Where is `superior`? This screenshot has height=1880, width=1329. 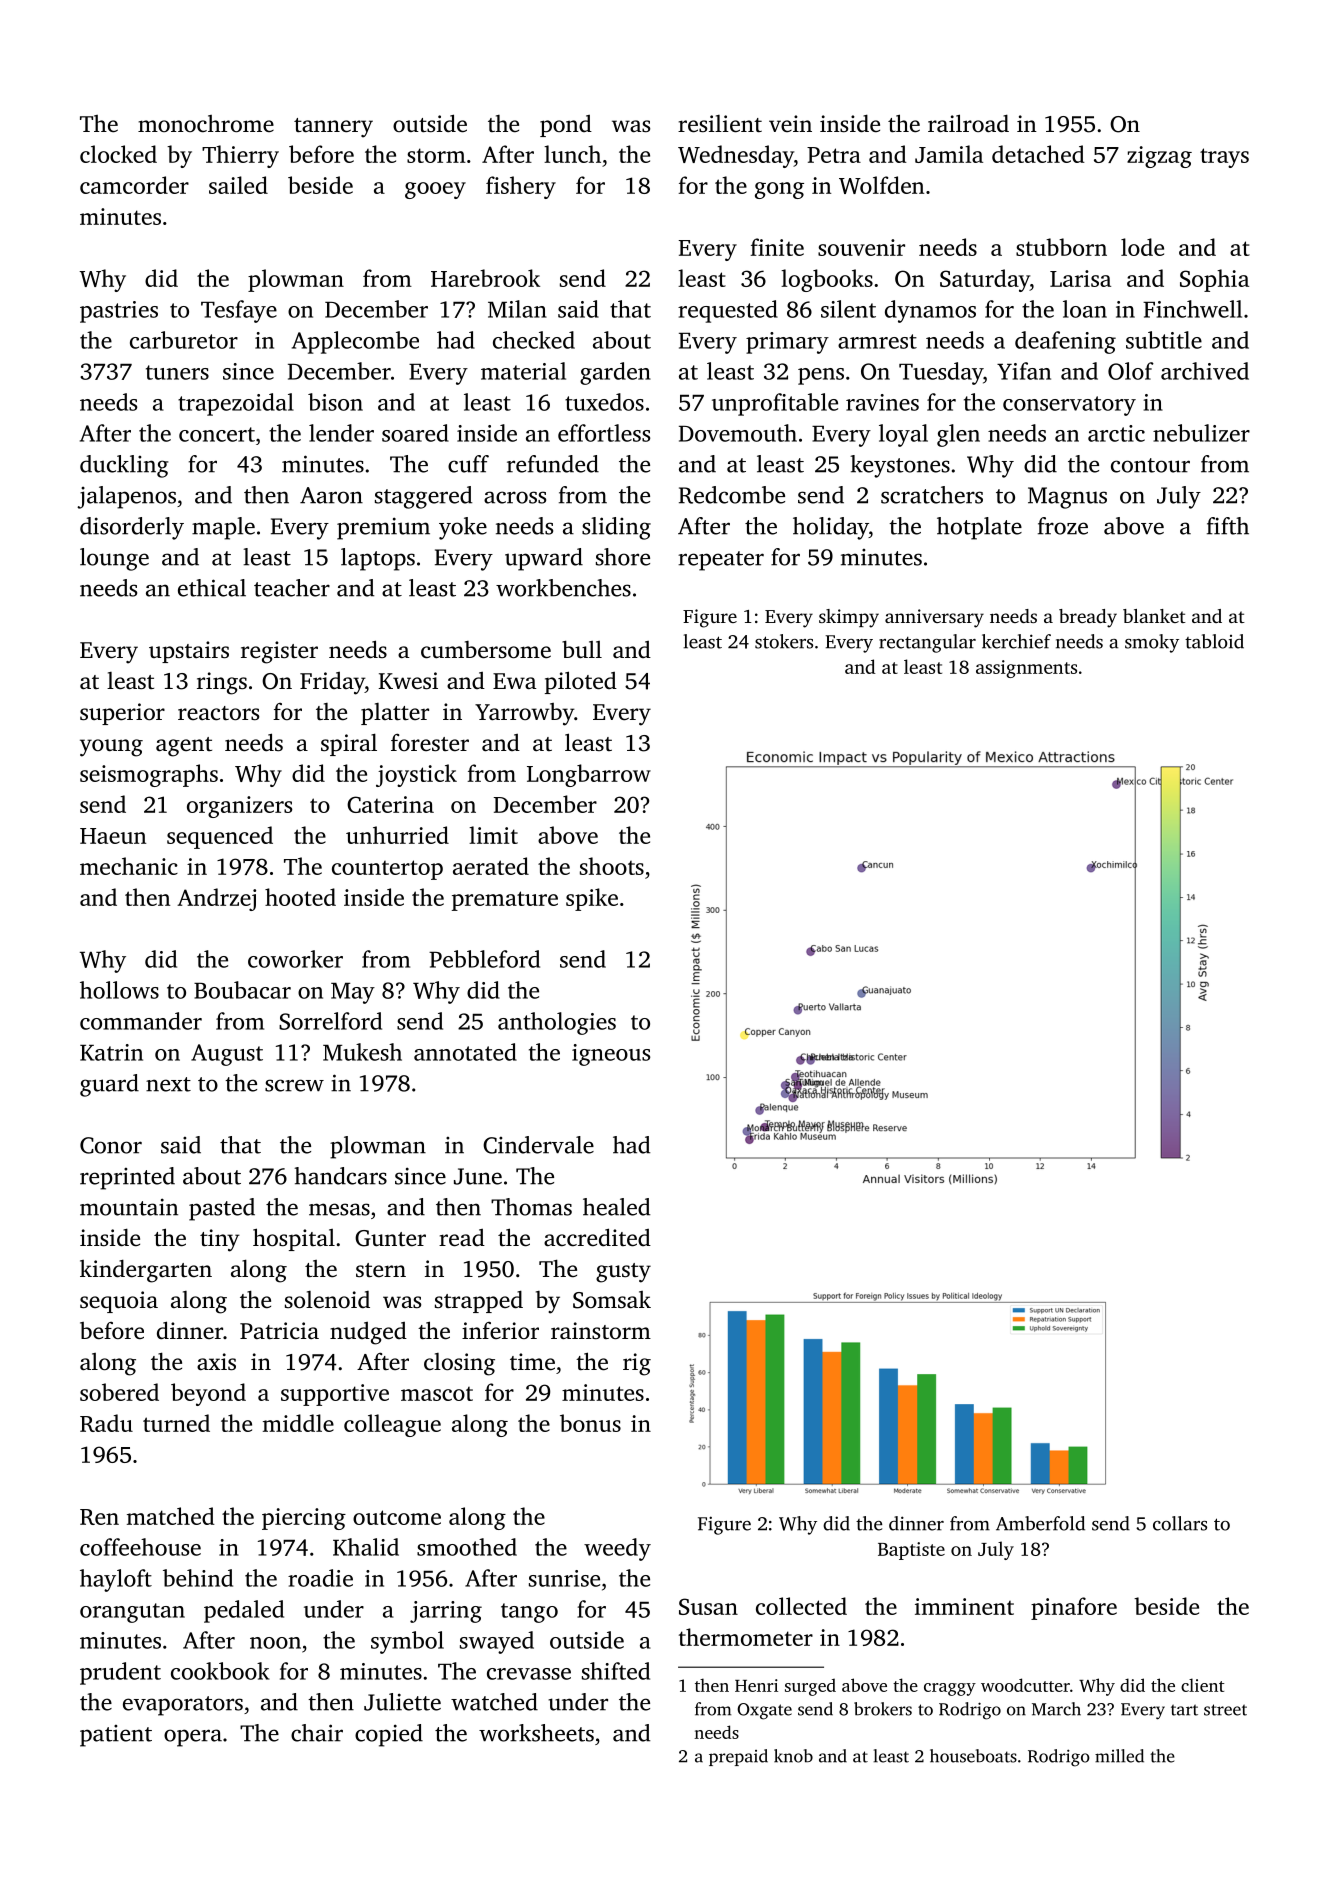 superior is located at coordinates (122, 714).
